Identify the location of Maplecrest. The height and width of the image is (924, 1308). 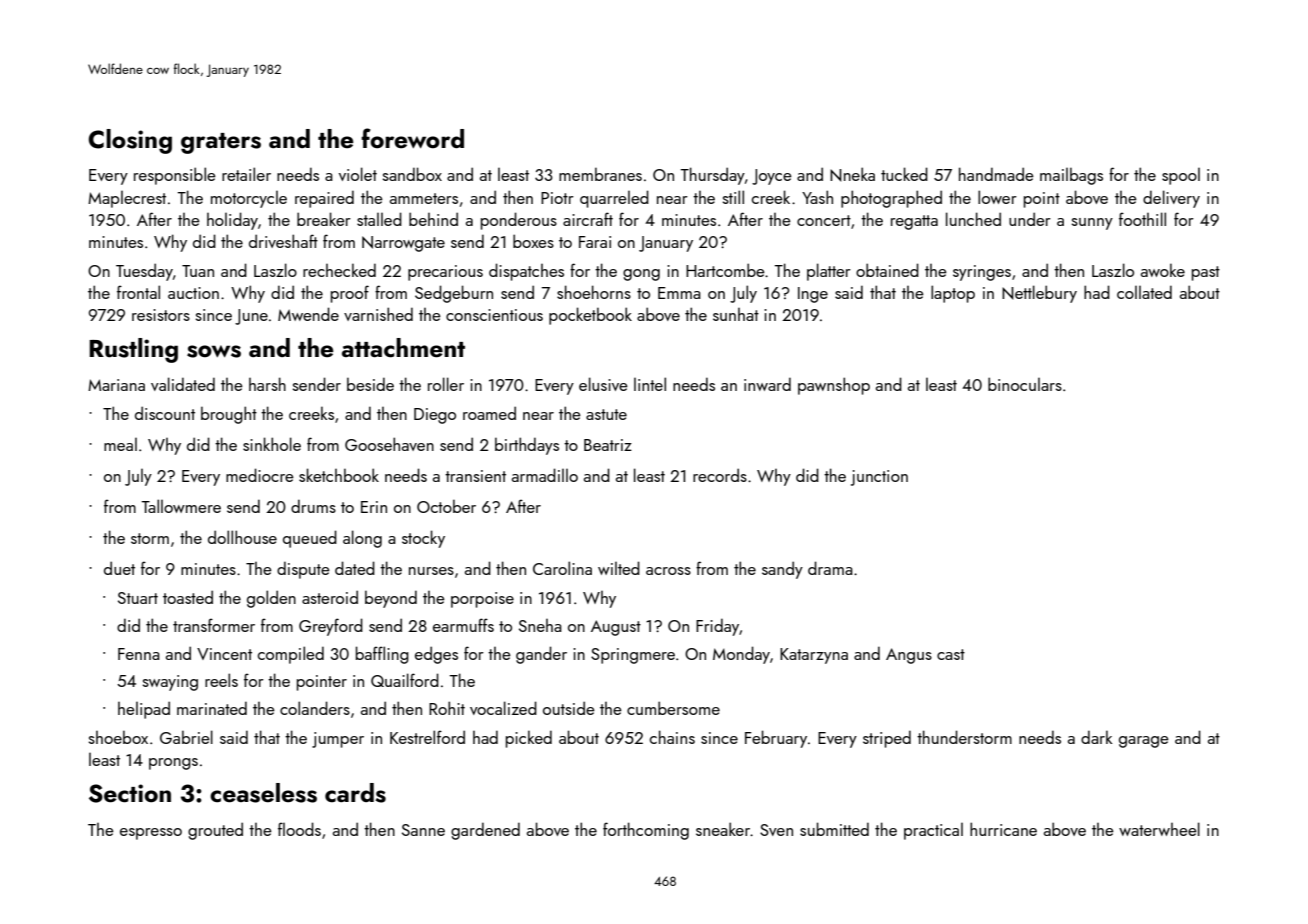
(127, 199).
